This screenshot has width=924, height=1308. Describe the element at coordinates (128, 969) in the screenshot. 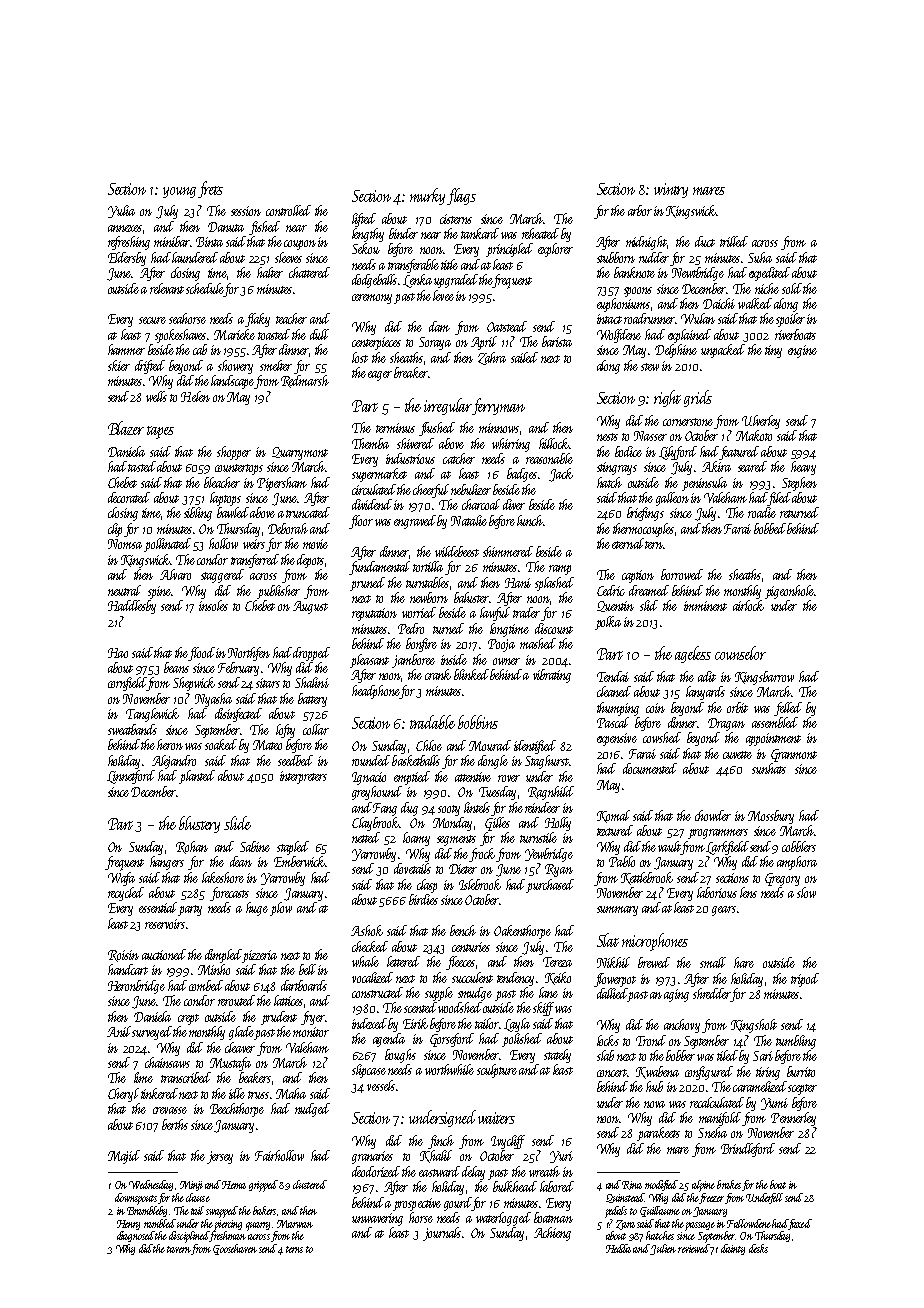

I see `handcart` at that location.
